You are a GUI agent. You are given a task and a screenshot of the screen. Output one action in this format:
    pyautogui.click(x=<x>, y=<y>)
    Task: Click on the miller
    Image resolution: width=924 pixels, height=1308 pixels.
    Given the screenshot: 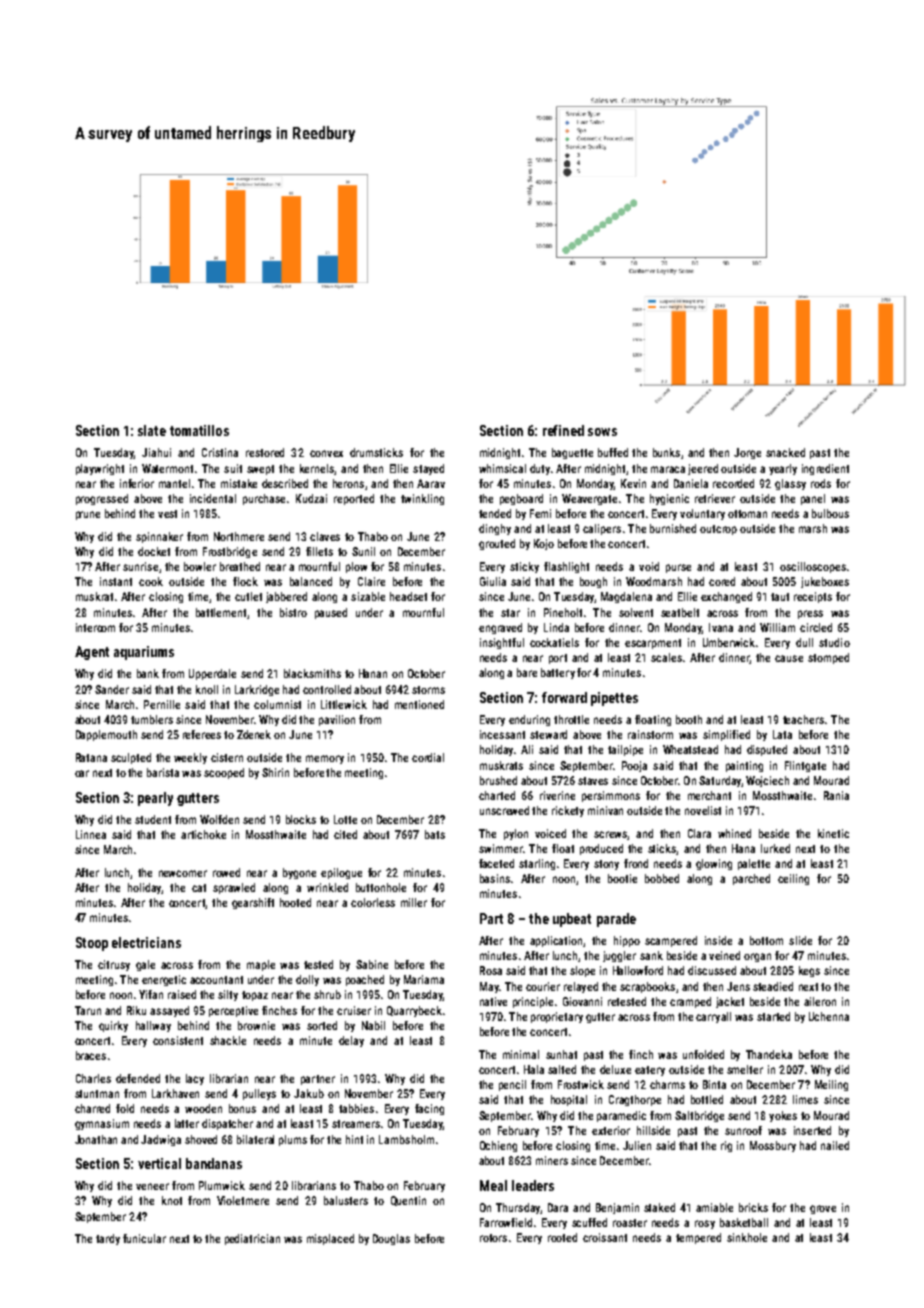 What is the action you would take?
    pyautogui.click(x=414, y=902)
